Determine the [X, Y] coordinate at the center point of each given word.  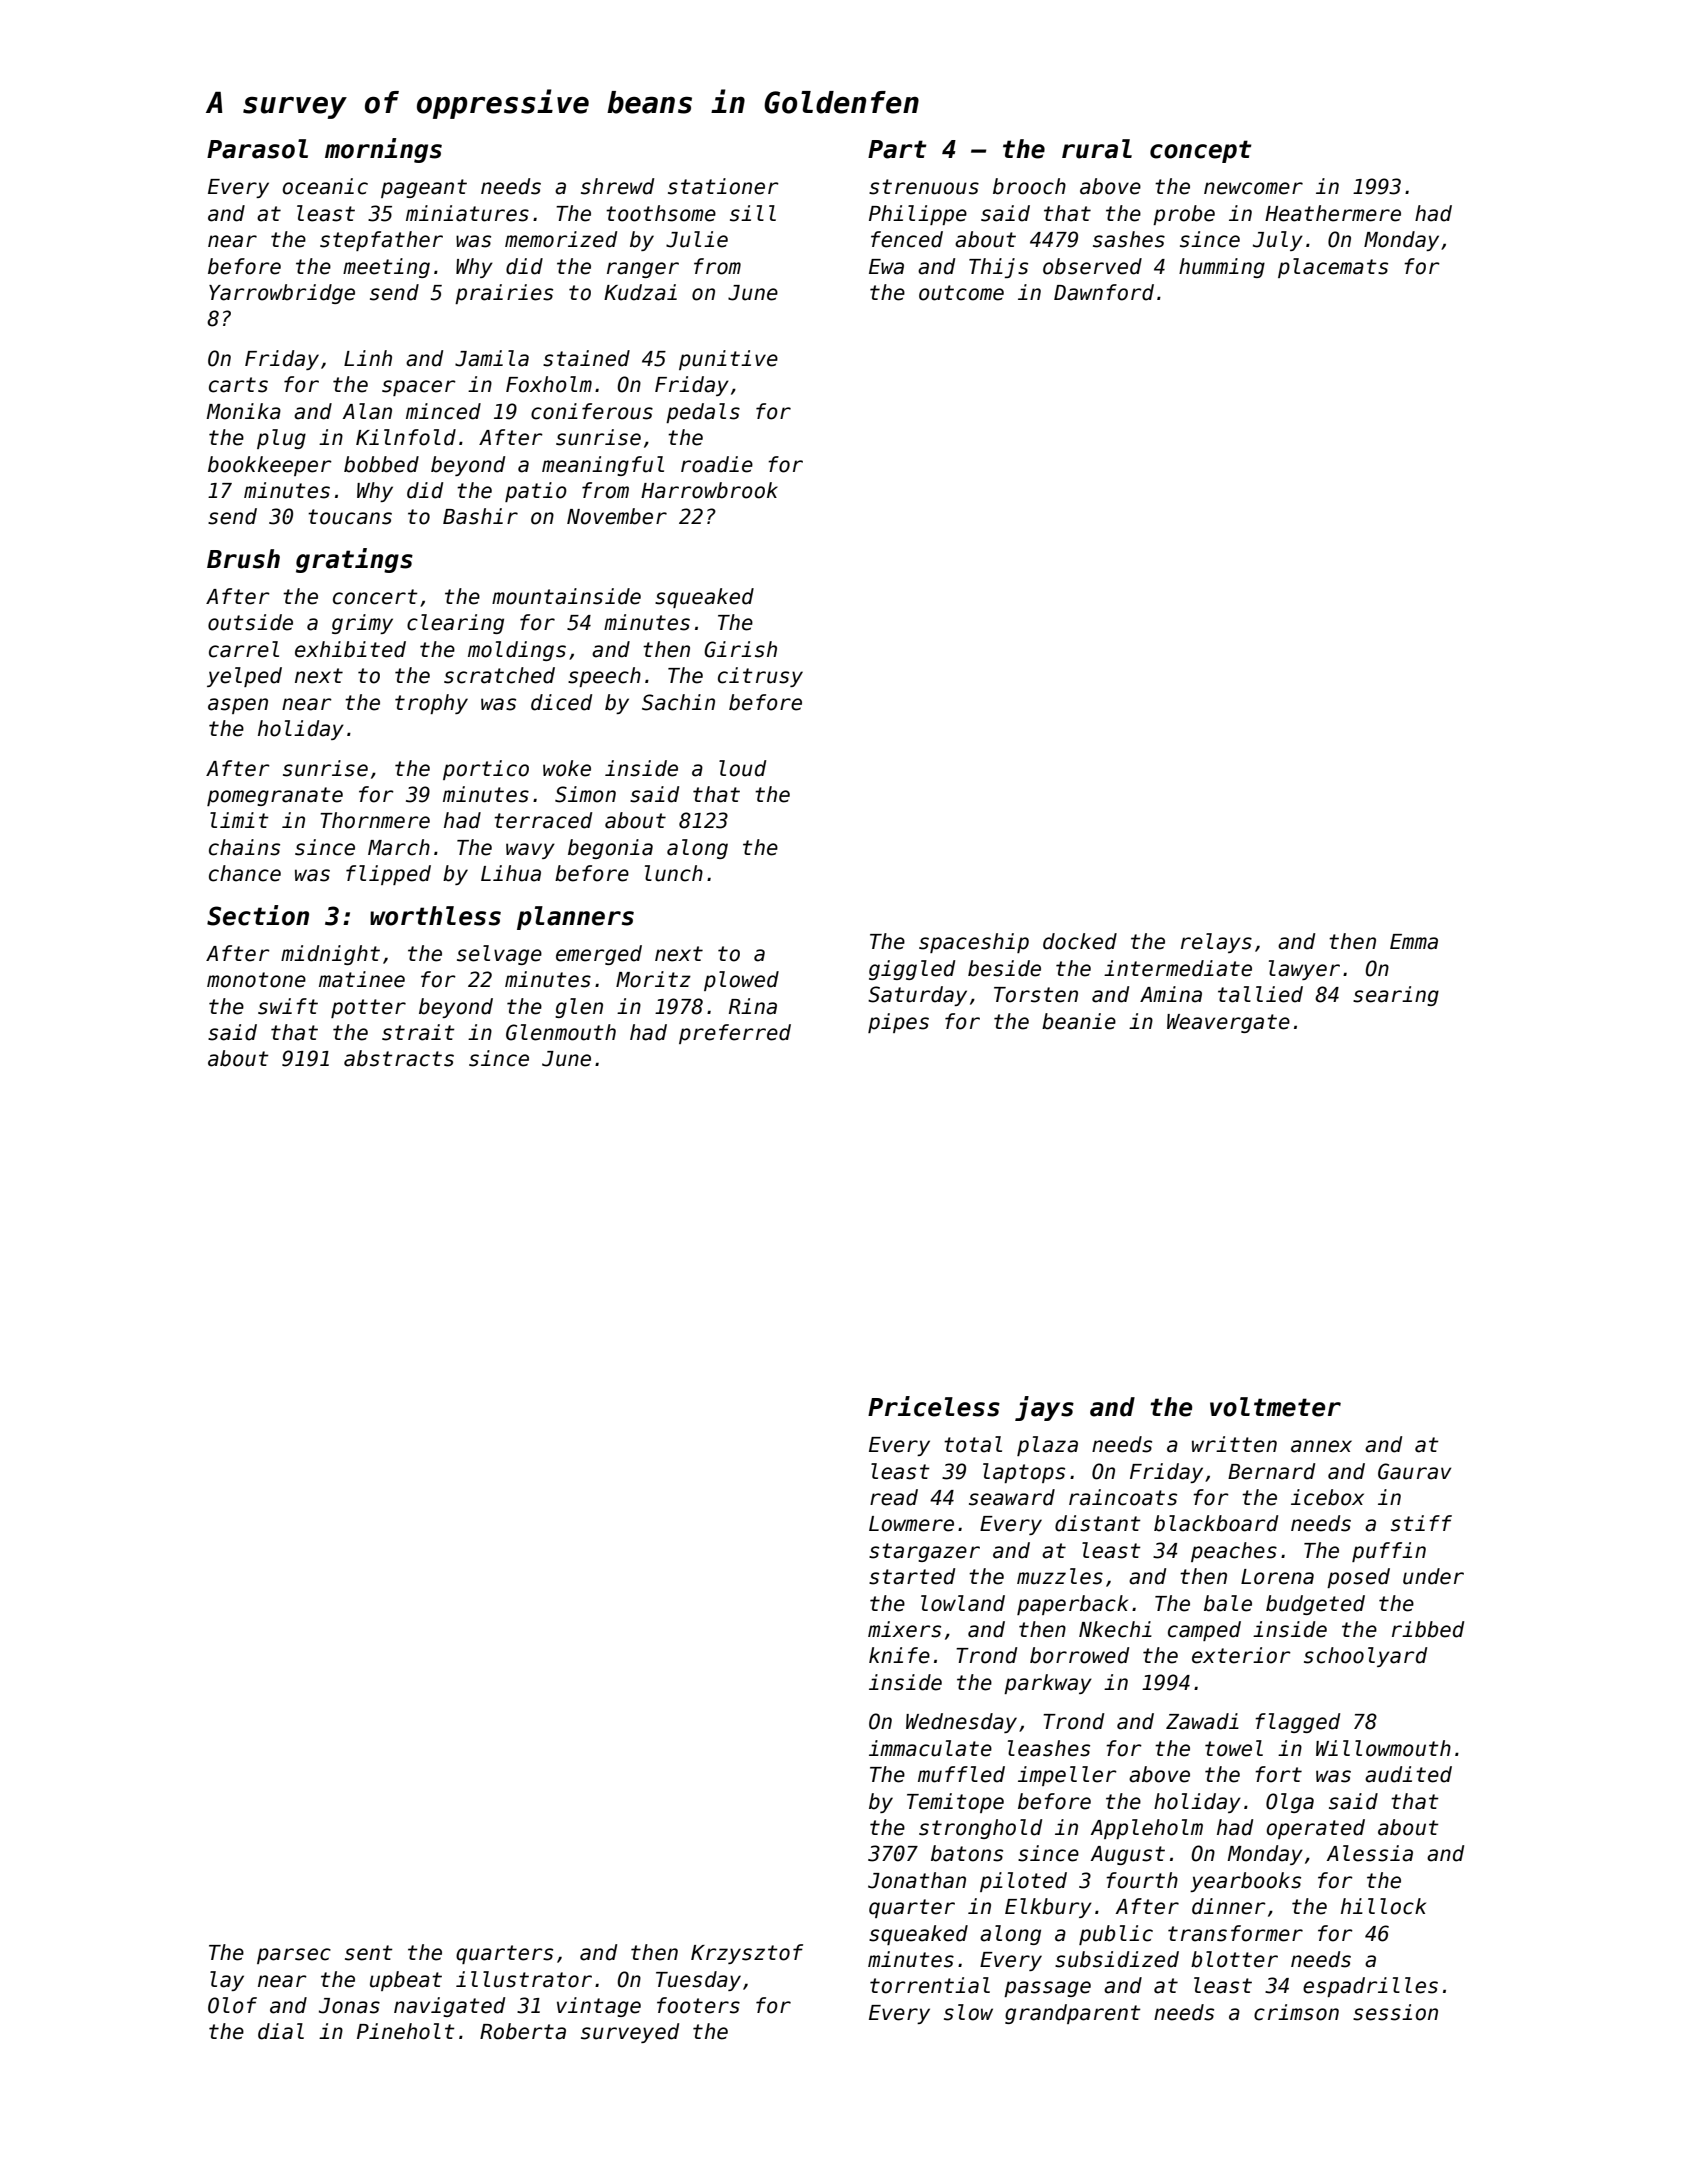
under [1433, 1576]
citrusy [760, 677]
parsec [294, 1956]
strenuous [924, 187]
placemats [1333, 268]
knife [899, 1655]
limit [239, 820]
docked [1080, 941]
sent [369, 1953]
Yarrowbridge [282, 294]
